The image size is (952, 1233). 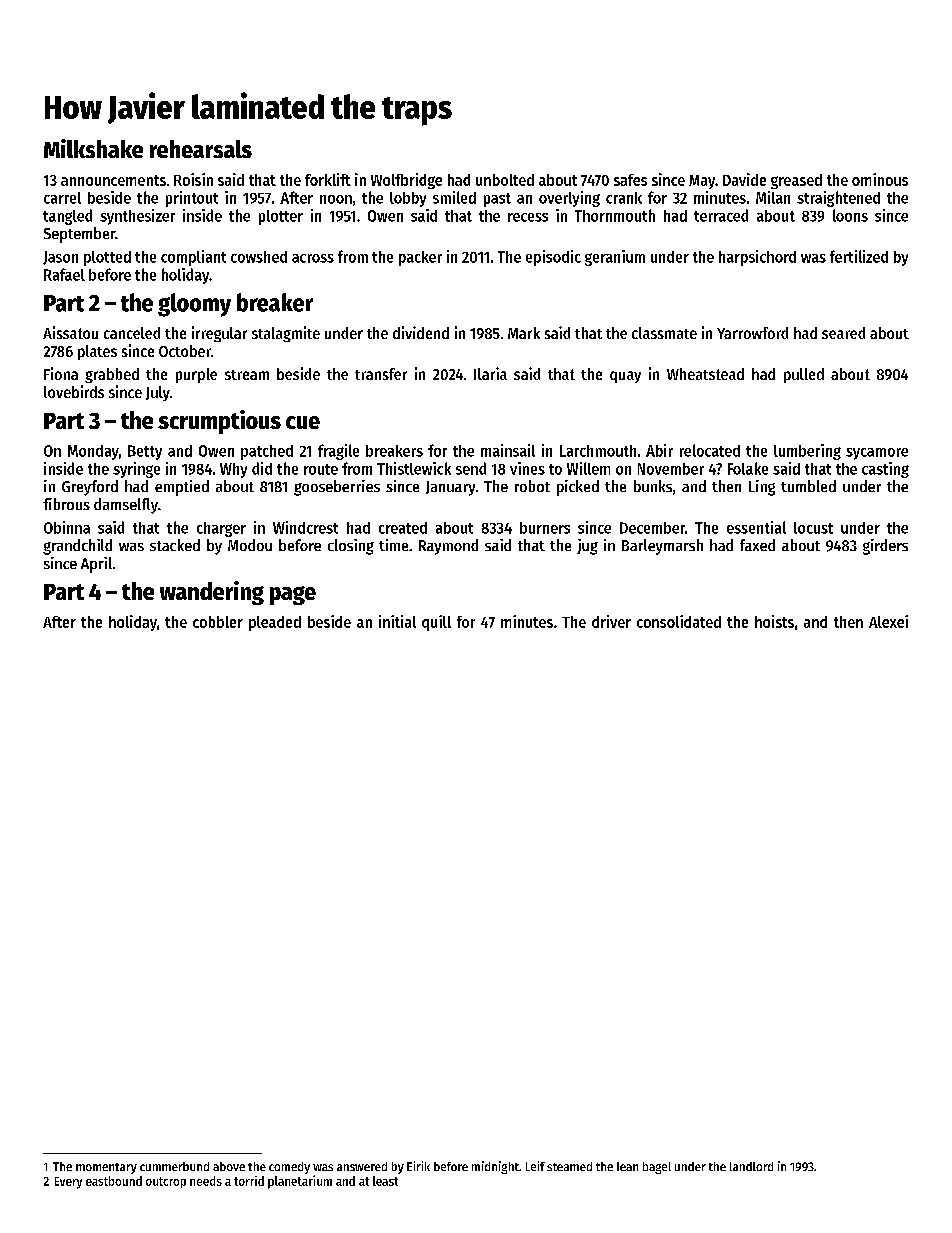 What do you see at coordinates (885, 547) in the page?
I see `girders` at bounding box center [885, 547].
